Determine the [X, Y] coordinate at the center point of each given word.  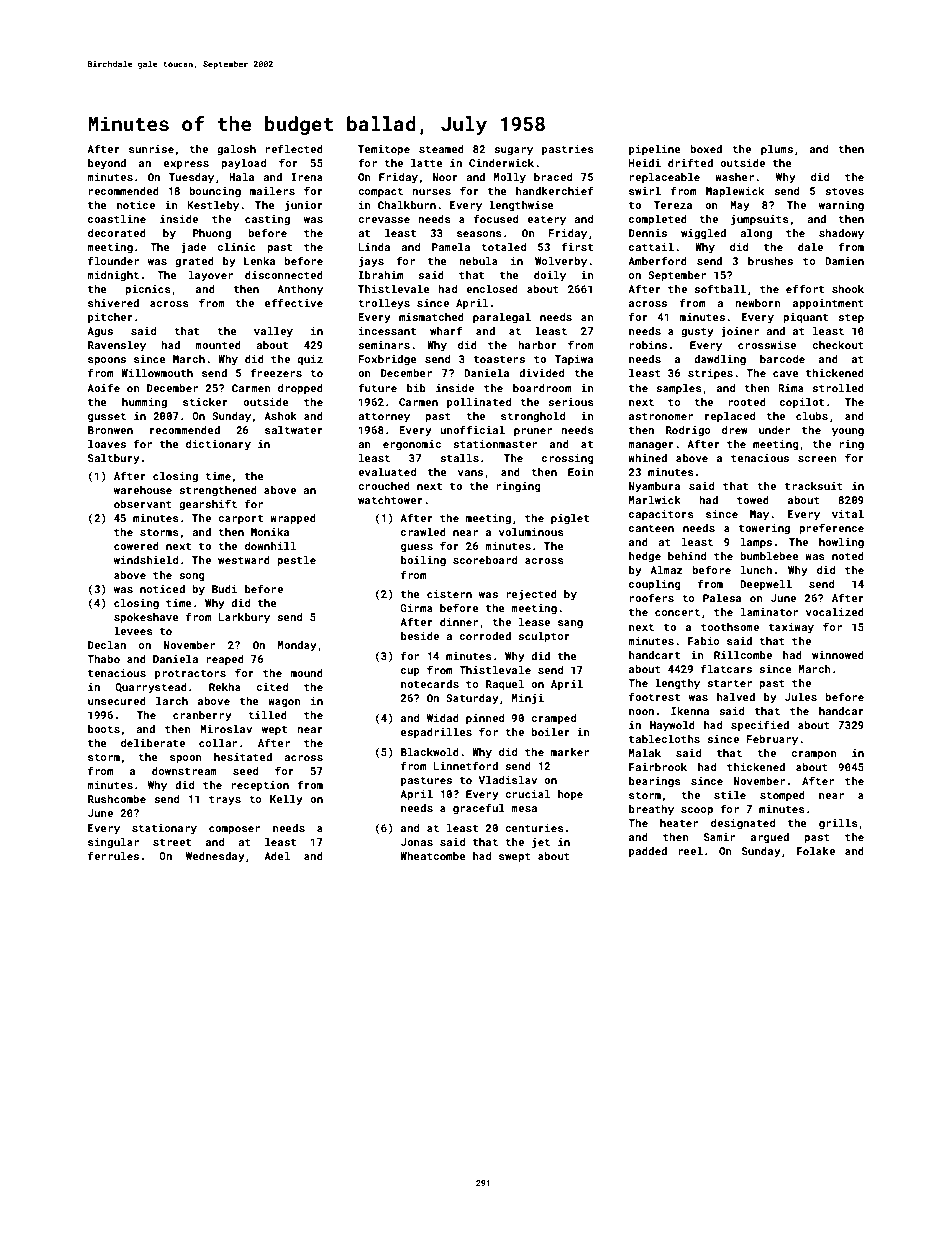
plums [777, 150]
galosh [236, 150]
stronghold [533, 417]
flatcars [726, 668]
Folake [816, 851]
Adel [277, 856]
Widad [443, 718]
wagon [284, 703]
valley [273, 332]
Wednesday [215, 857]
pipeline [655, 150]
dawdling [720, 360]
